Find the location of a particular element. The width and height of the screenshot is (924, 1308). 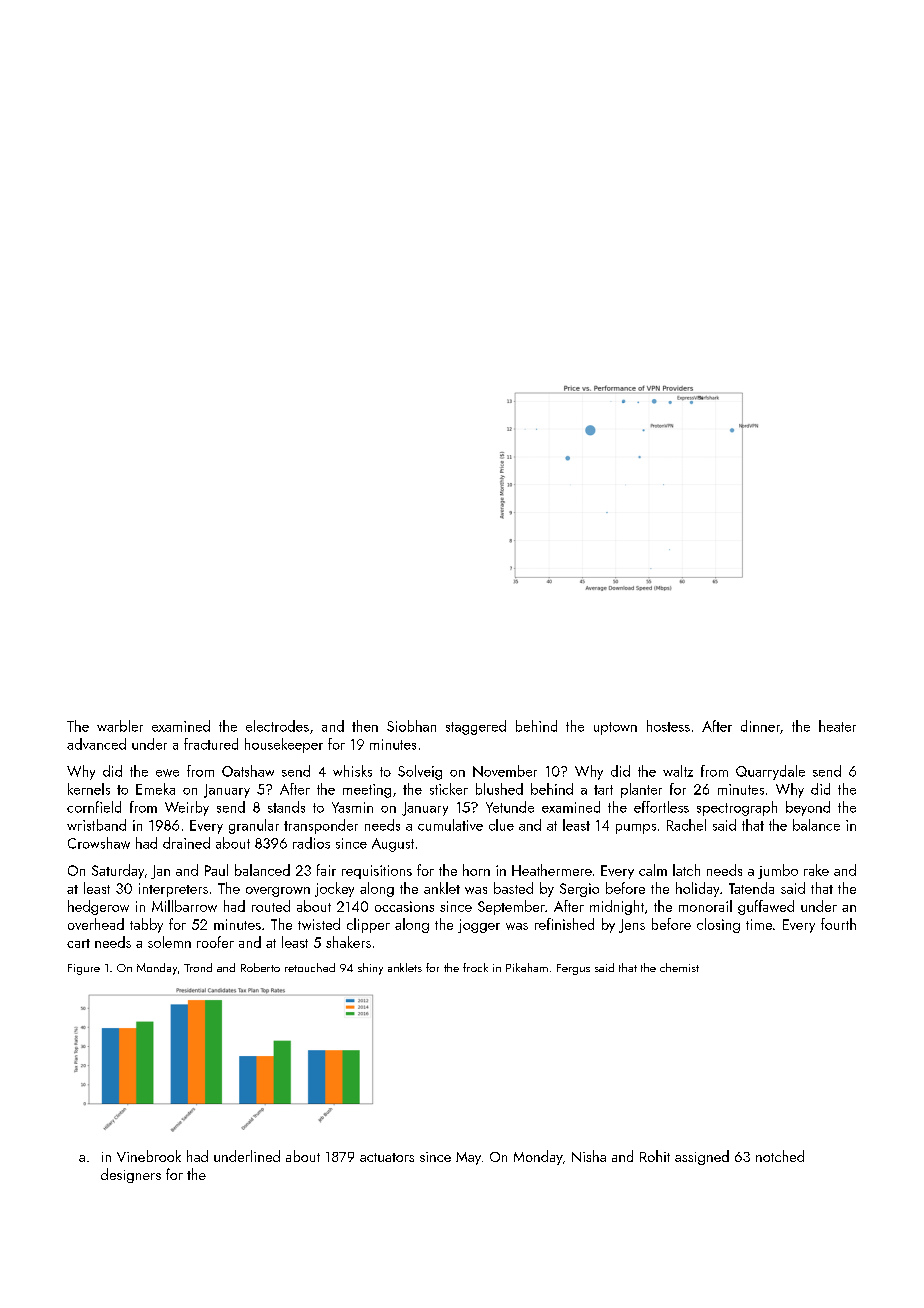

electrodes is located at coordinates (277, 726).
